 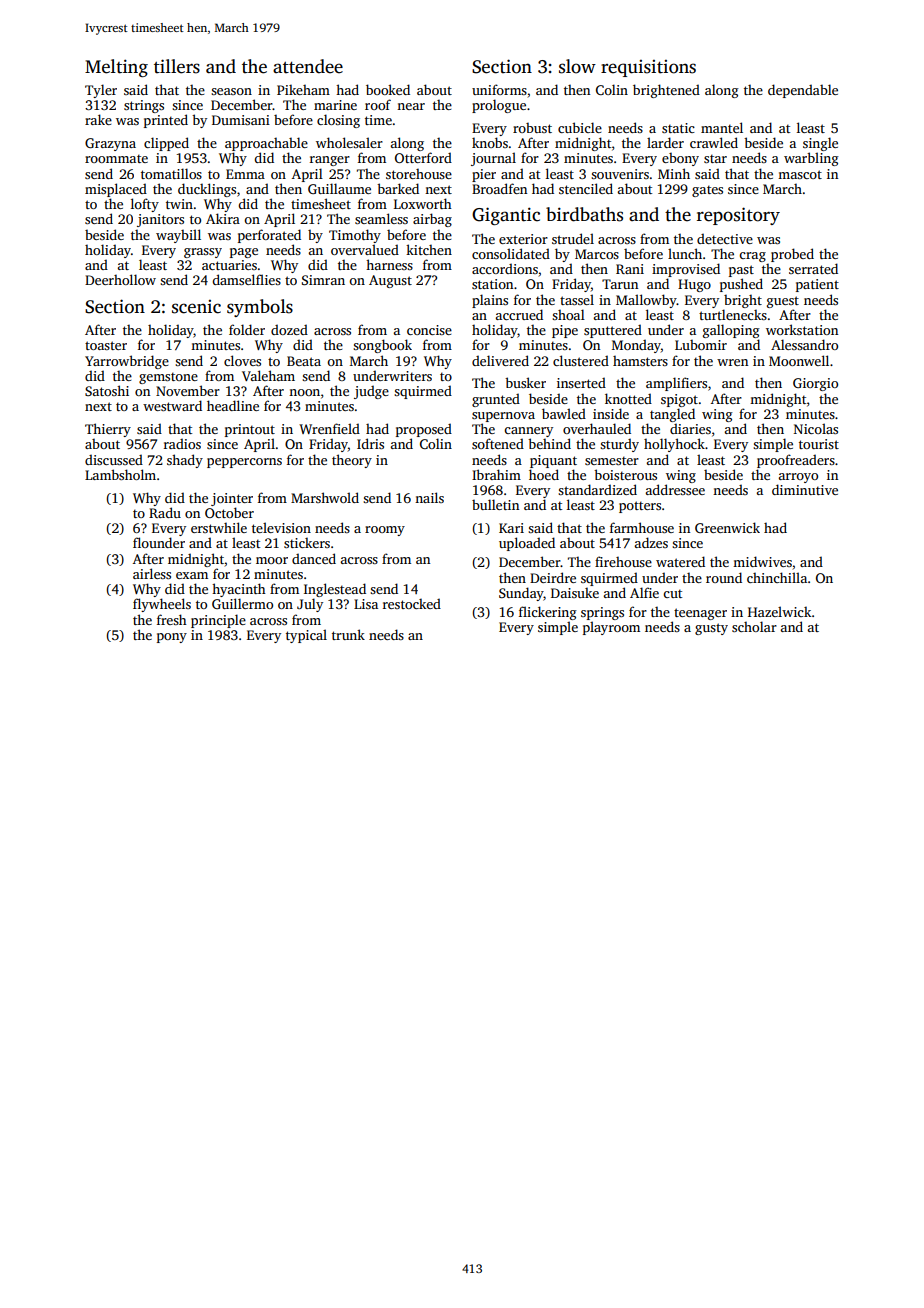 What do you see at coordinates (152, 573) in the image?
I see `airless` at bounding box center [152, 573].
